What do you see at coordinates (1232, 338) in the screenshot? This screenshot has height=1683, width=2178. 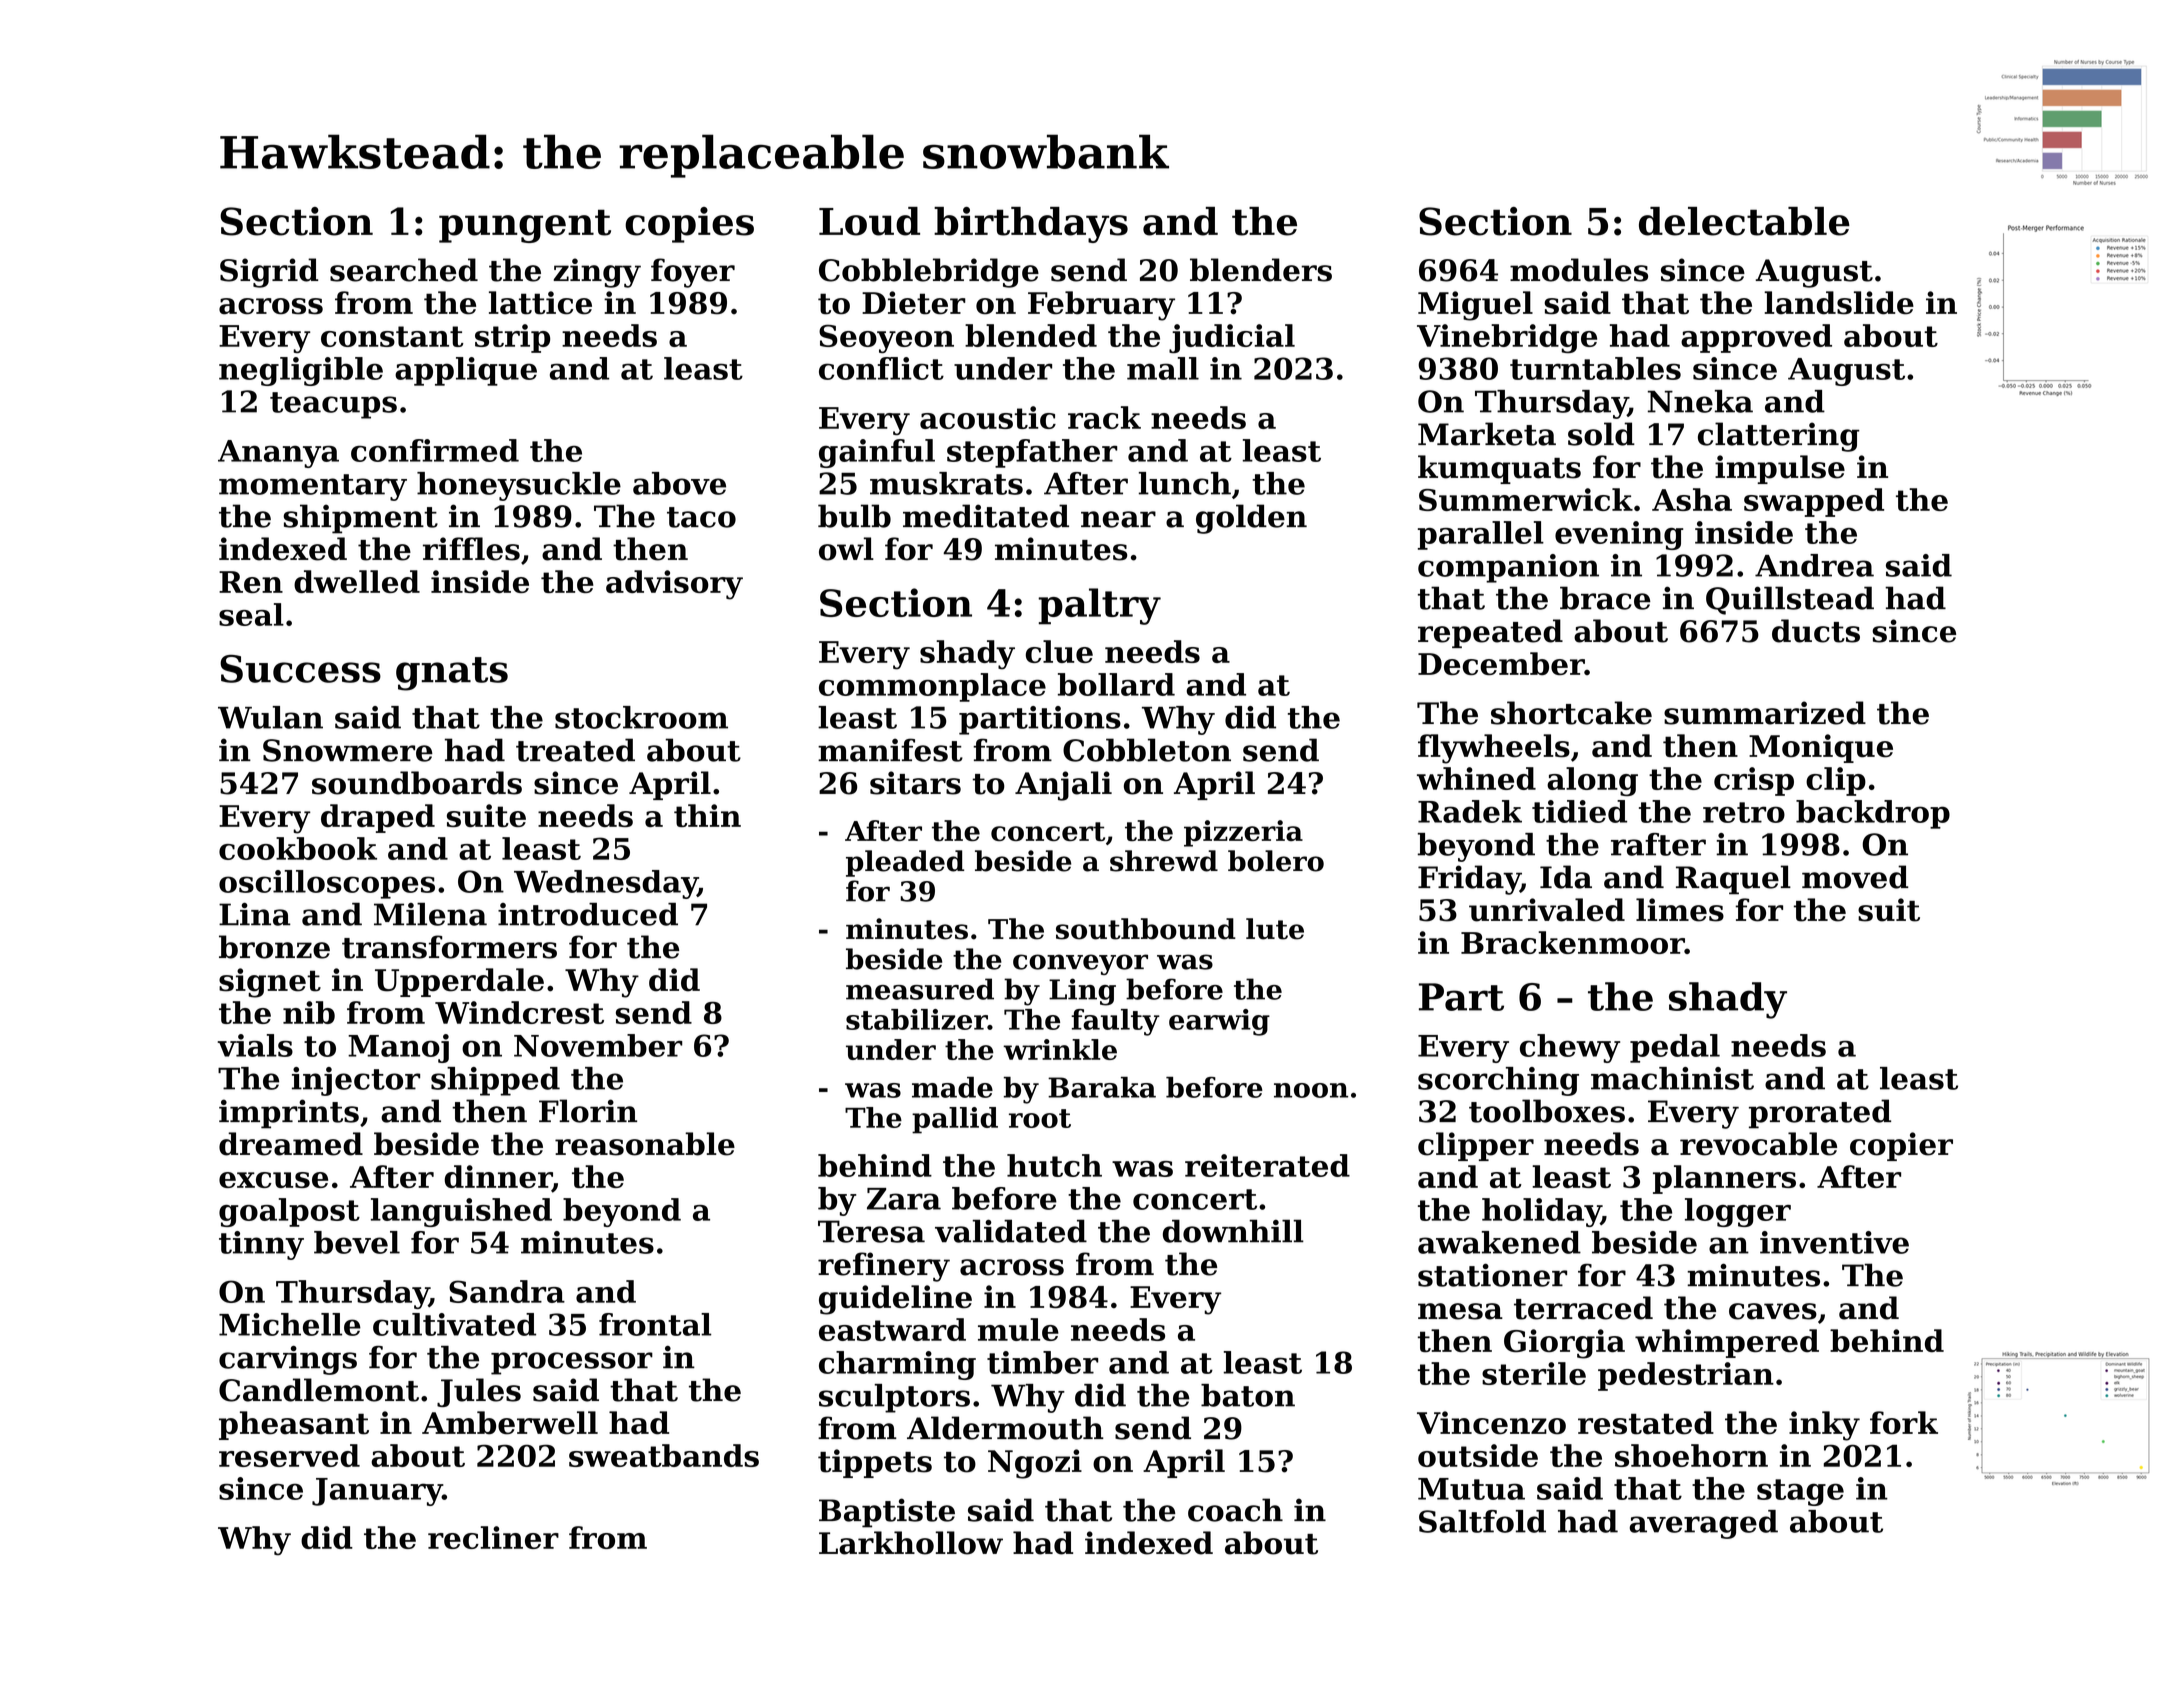 I see `judicial` at bounding box center [1232, 338].
